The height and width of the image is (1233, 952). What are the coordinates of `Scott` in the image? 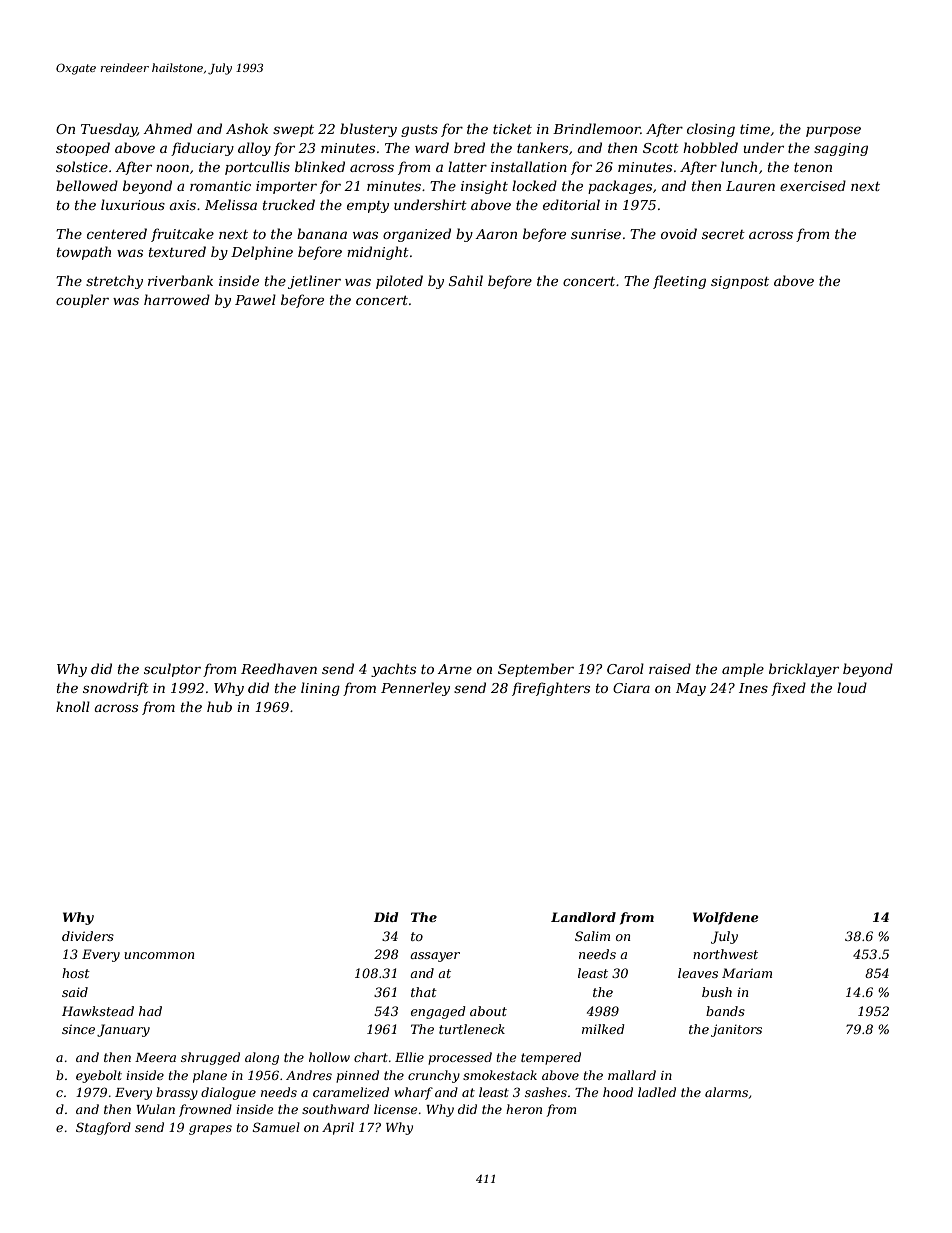 It's located at (661, 148).
